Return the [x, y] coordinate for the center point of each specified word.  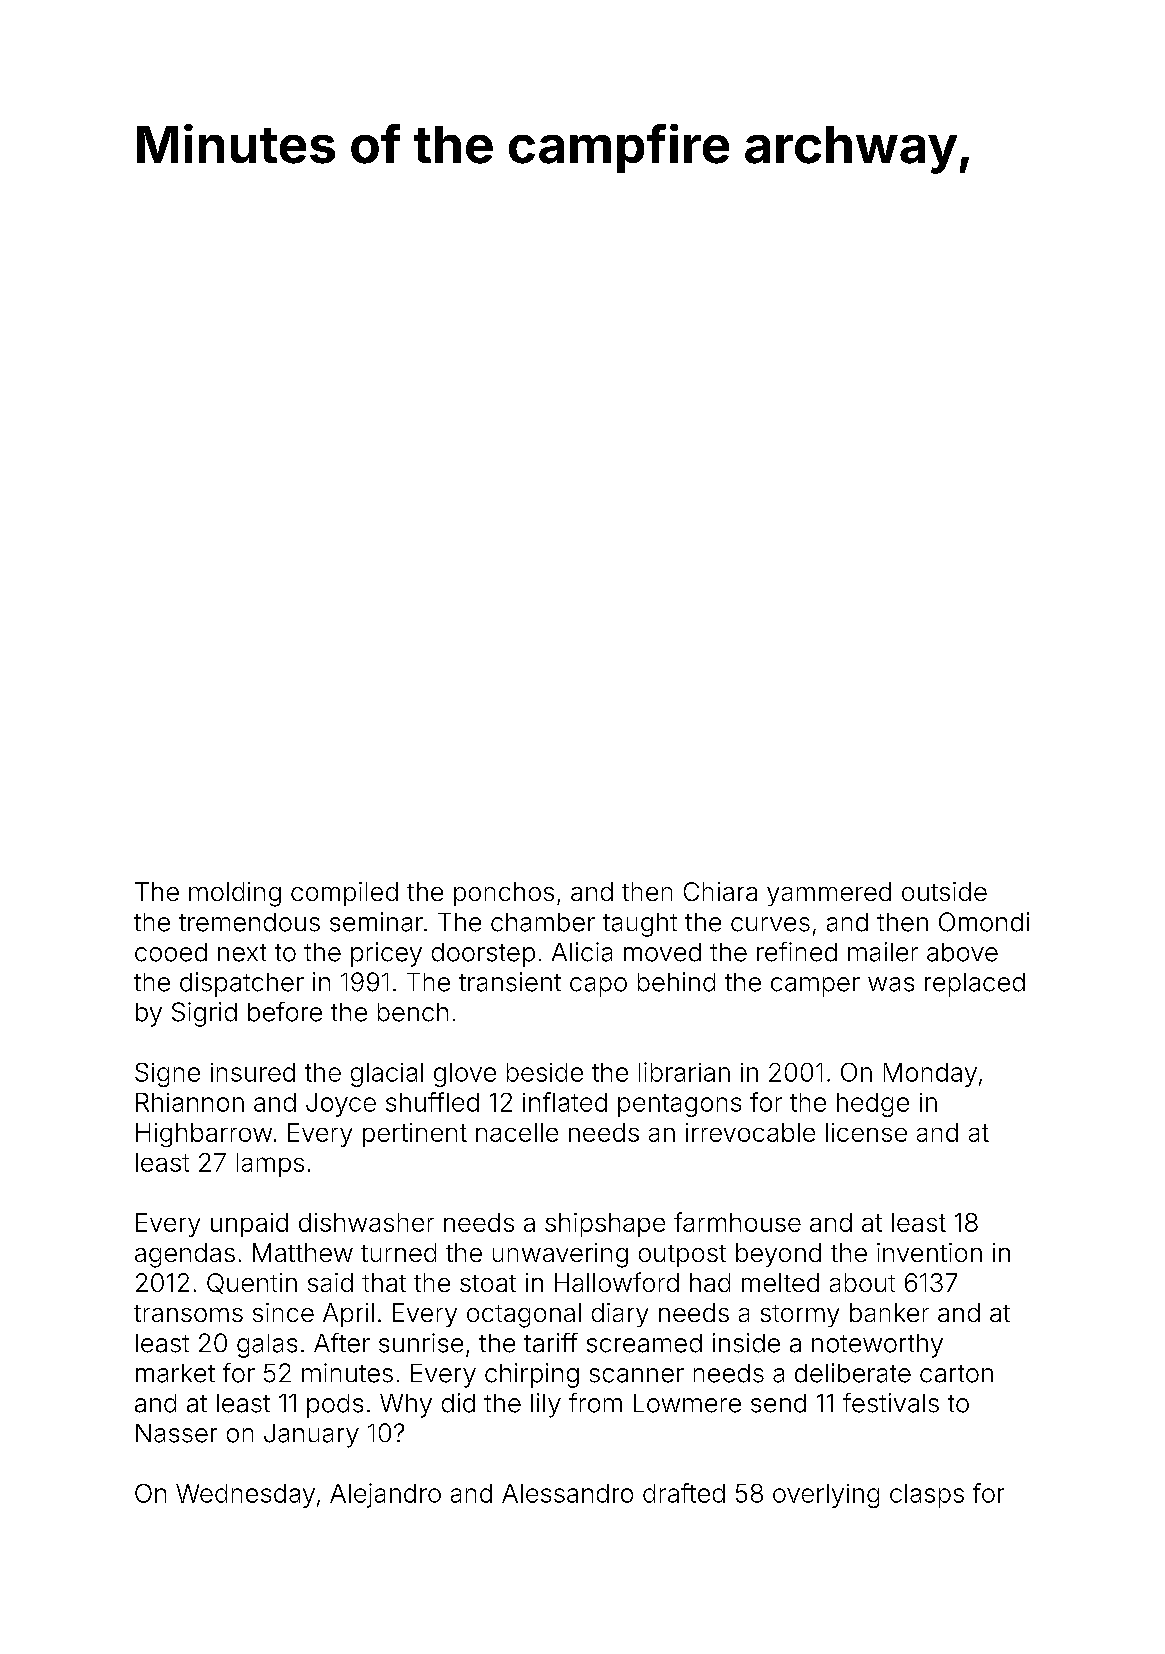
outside [944, 891]
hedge [873, 1105]
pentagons [679, 1105]
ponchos [504, 894]
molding [235, 894]
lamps [270, 1165]
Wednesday [245, 1496]
